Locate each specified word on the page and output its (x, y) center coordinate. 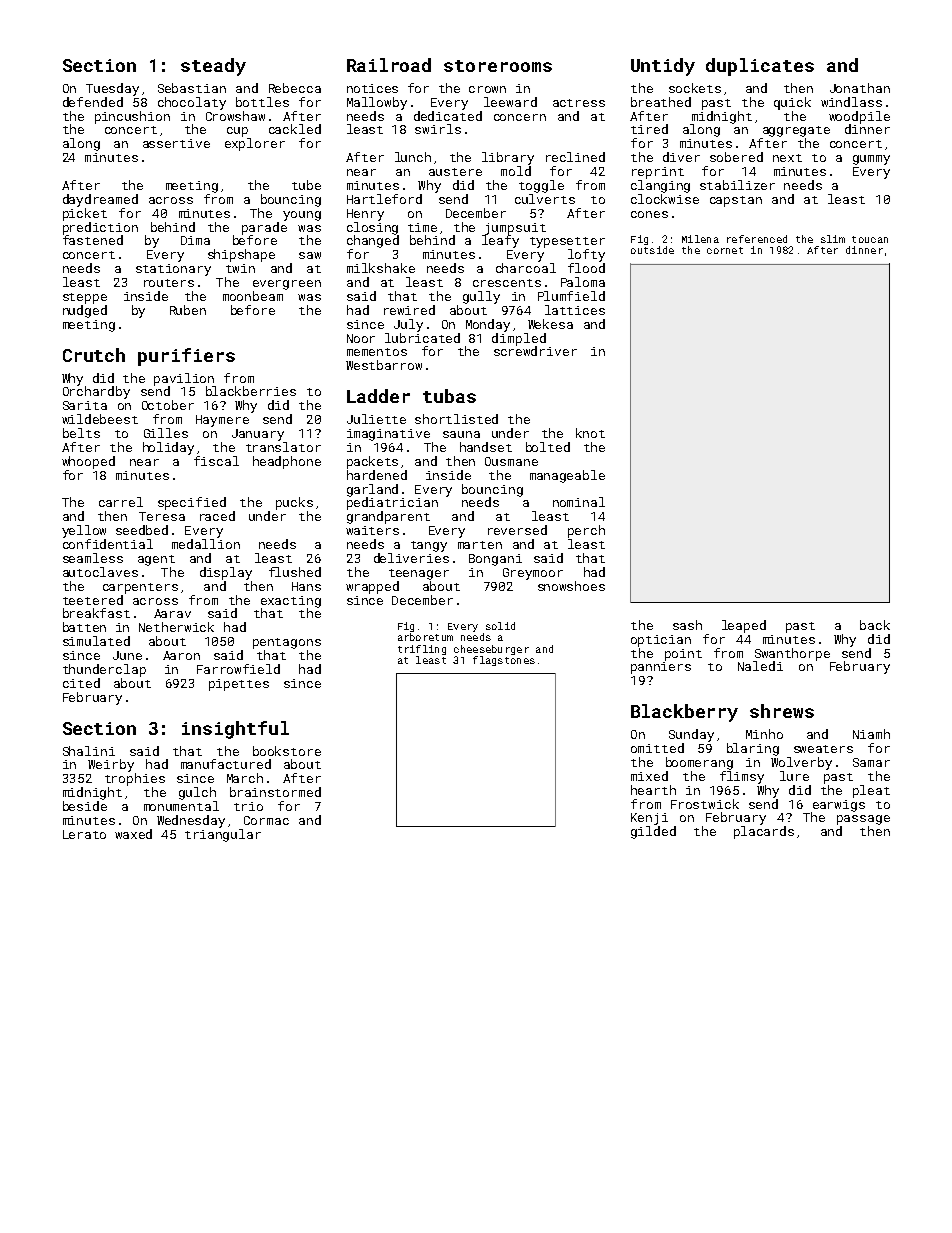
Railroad (389, 65)
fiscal (216, 461)
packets (372, 462)
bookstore (287, 751)
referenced (757, 239)
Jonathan (860, 88)
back (875, 625)
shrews (782, 711)
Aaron (181, 655)
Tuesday (112, 89)
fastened (93, 240)
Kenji (649, 819)
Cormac (266, 820)
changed (373, 241)
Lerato (84, 834)
